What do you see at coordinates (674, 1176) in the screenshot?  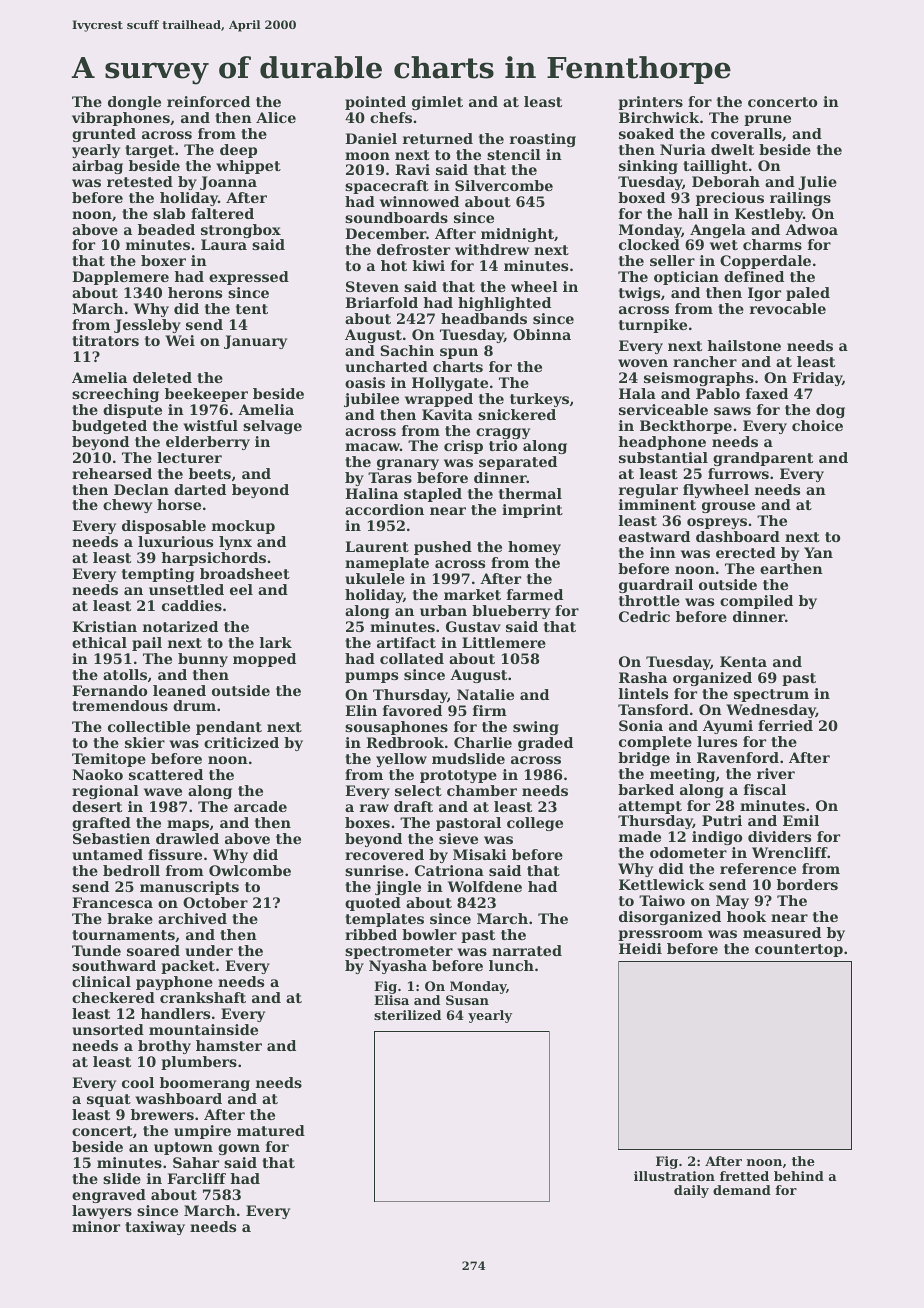 I see `illustration` at bounding box center [674, 1176].
